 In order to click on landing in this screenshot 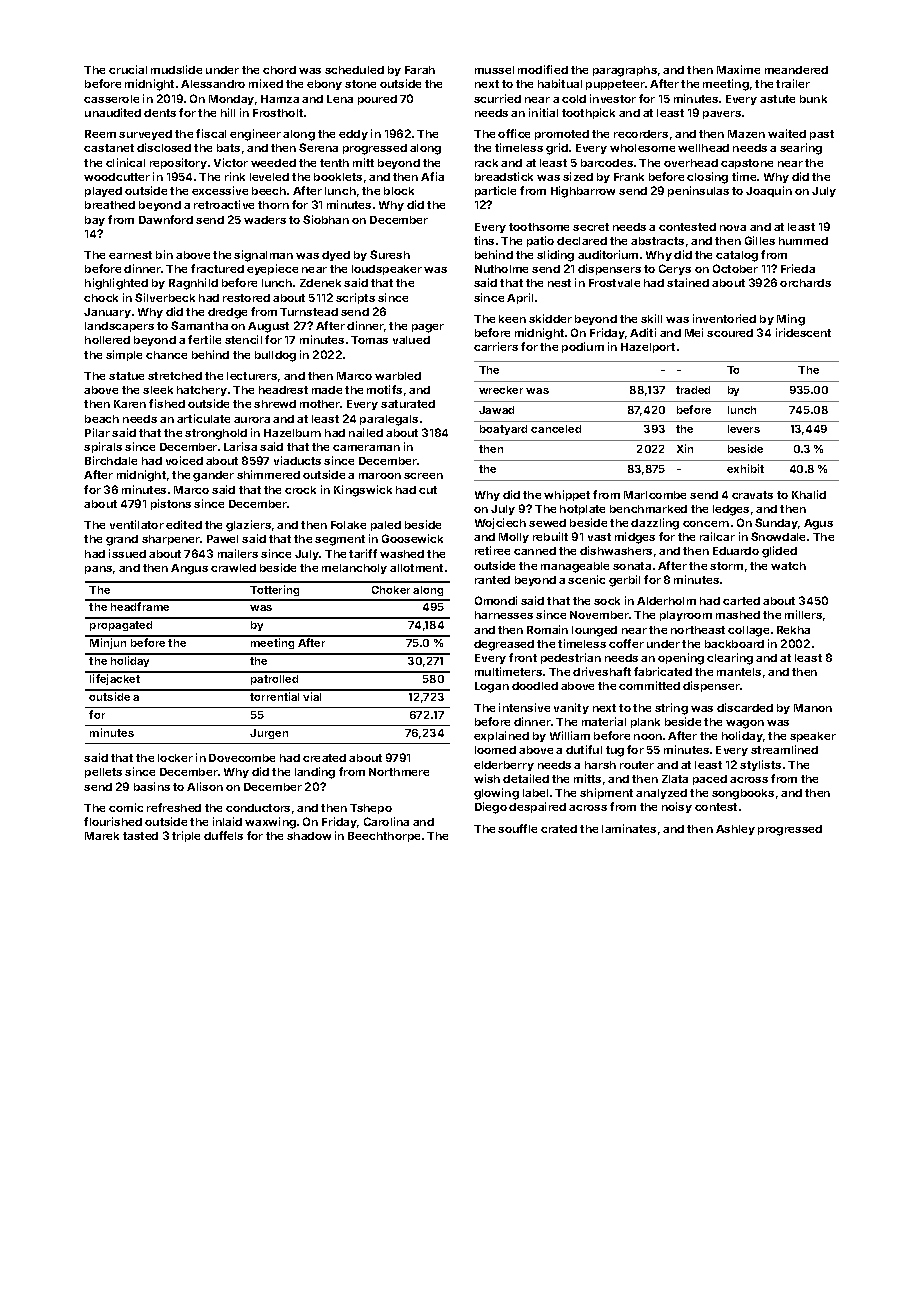, I will do `click(315, 773)`.
